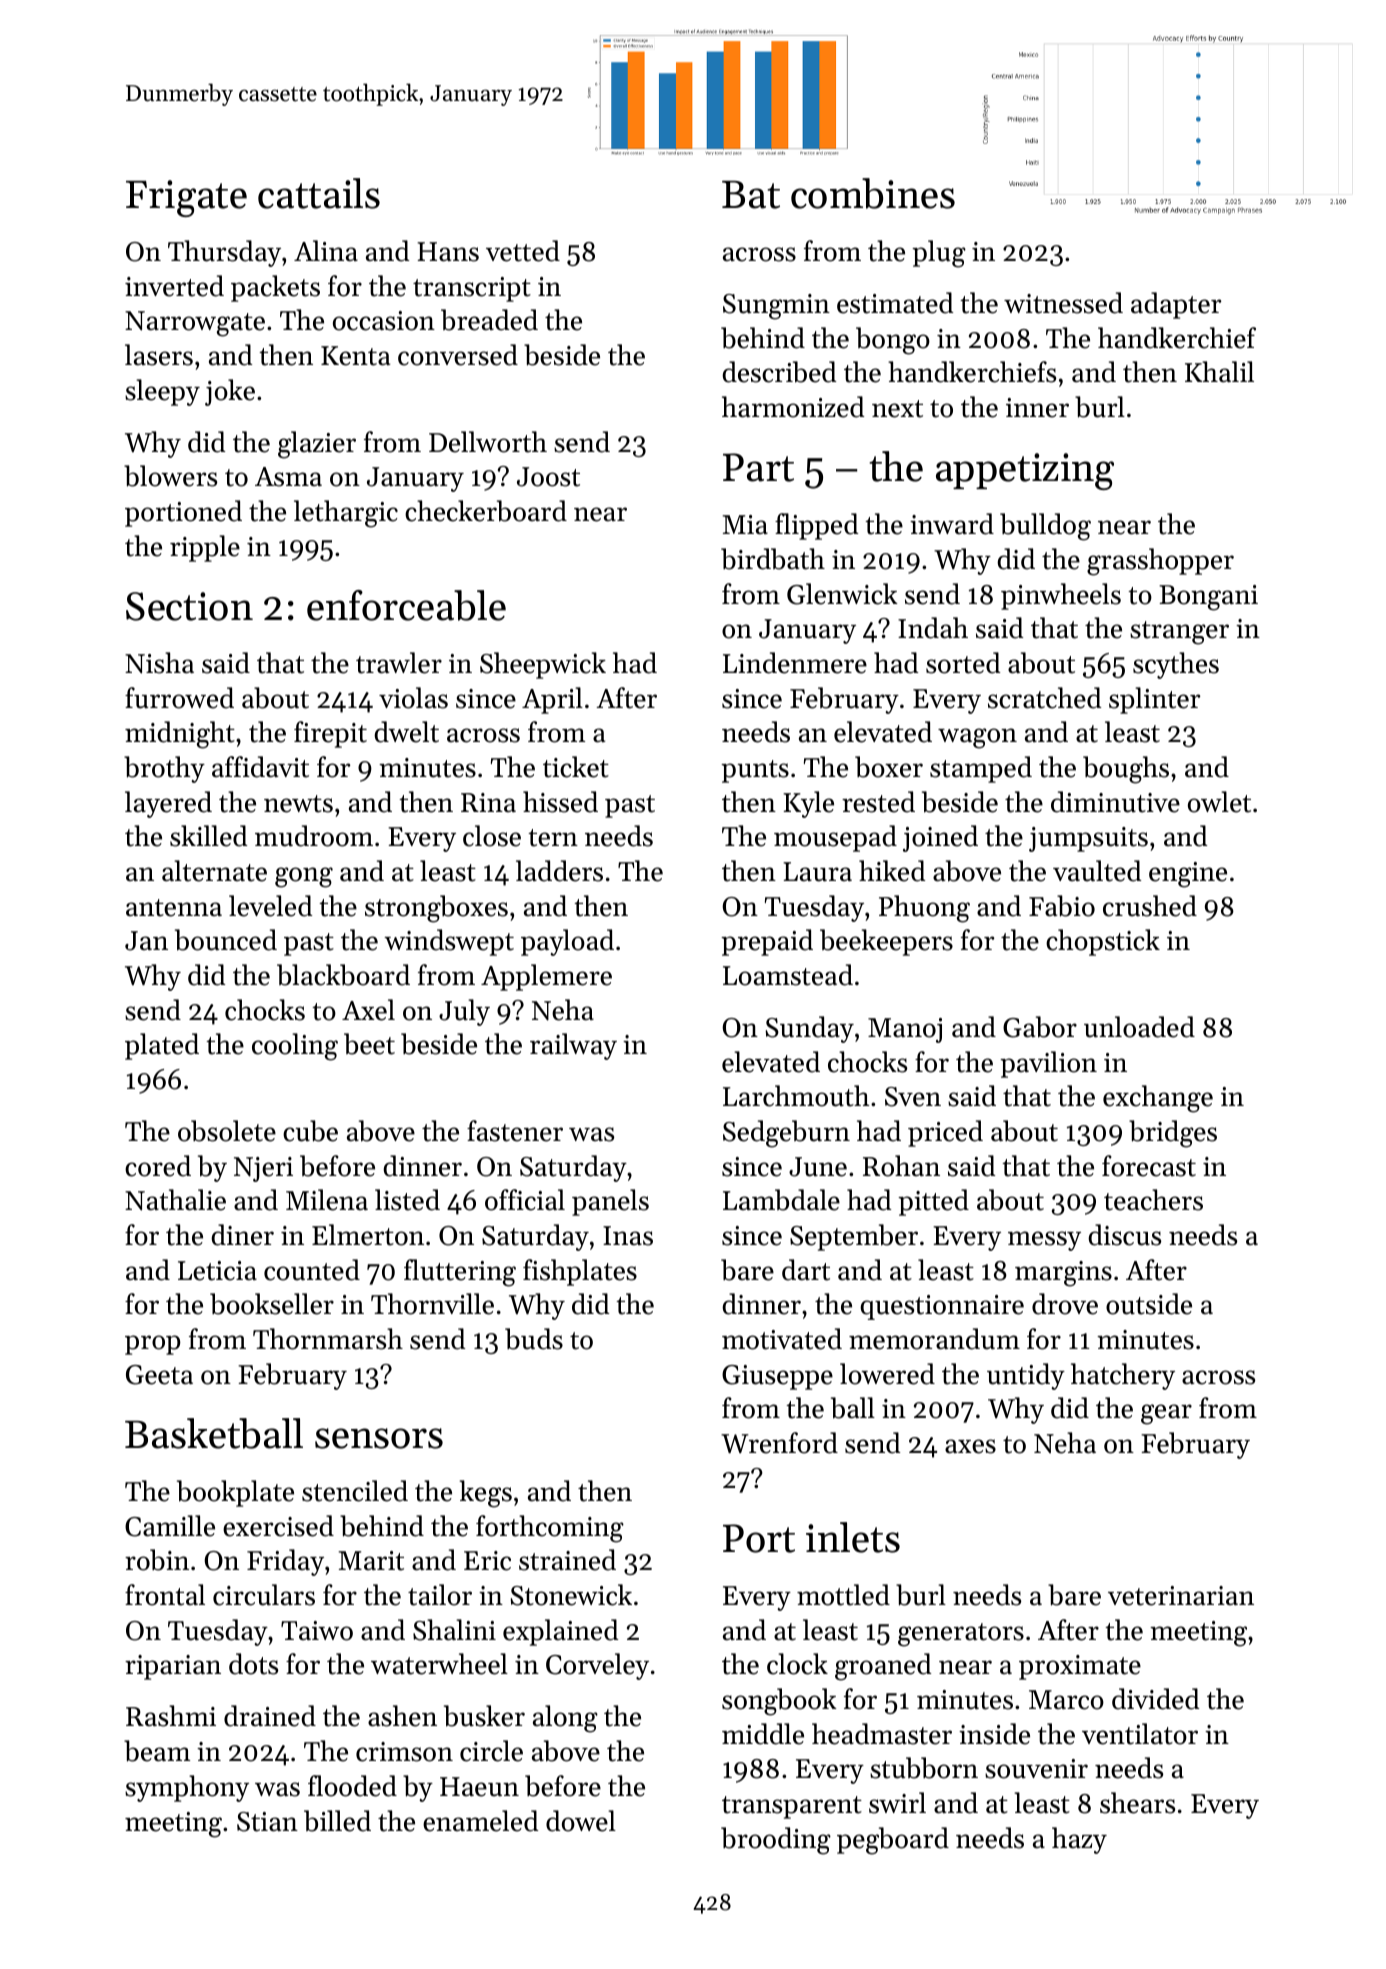 The image size is (1386, 1969). I want to click on splinter, so click(1155, 700).
